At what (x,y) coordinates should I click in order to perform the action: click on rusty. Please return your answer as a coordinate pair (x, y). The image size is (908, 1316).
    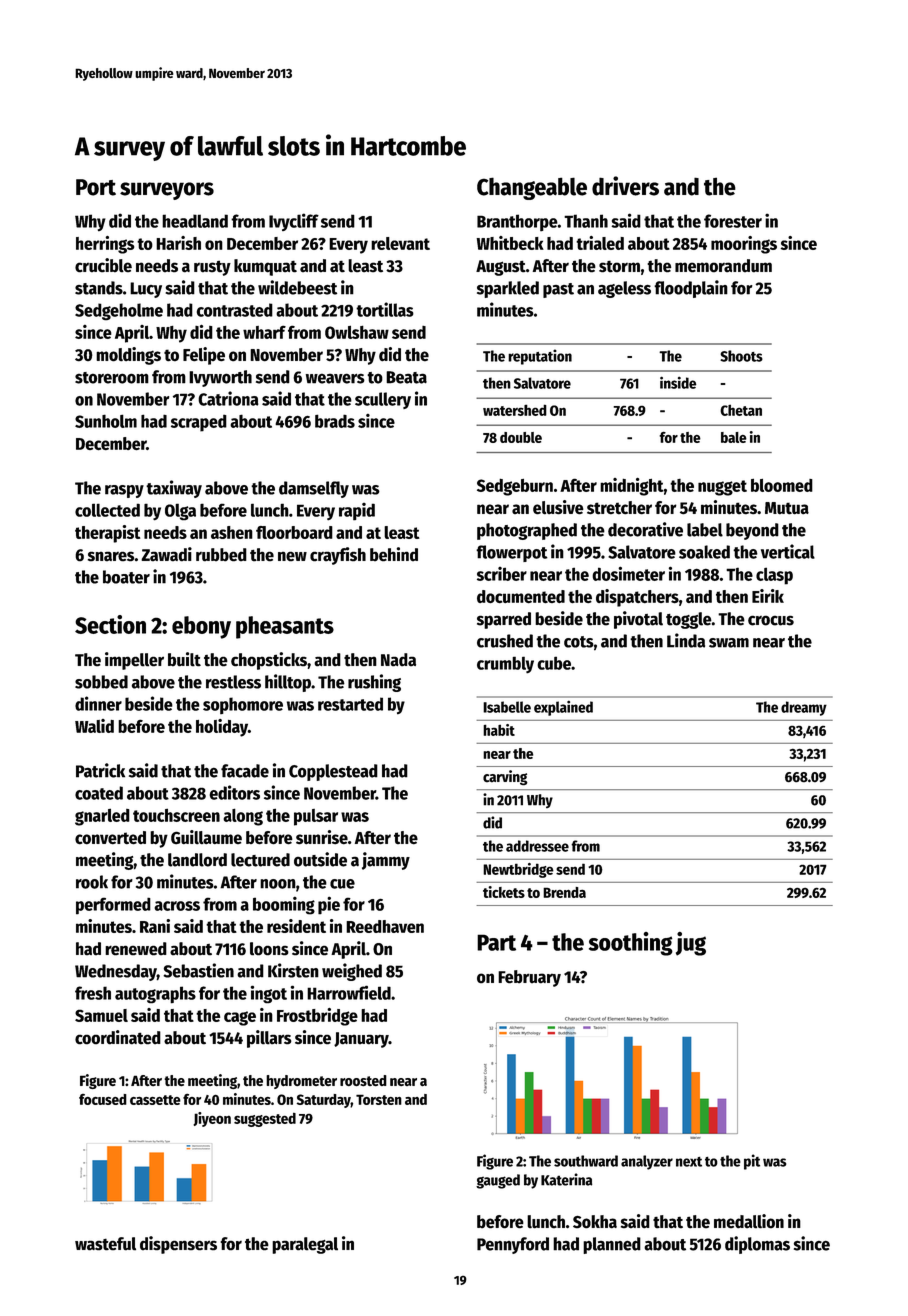
    Looking at the image, I should click on (212, 268).
